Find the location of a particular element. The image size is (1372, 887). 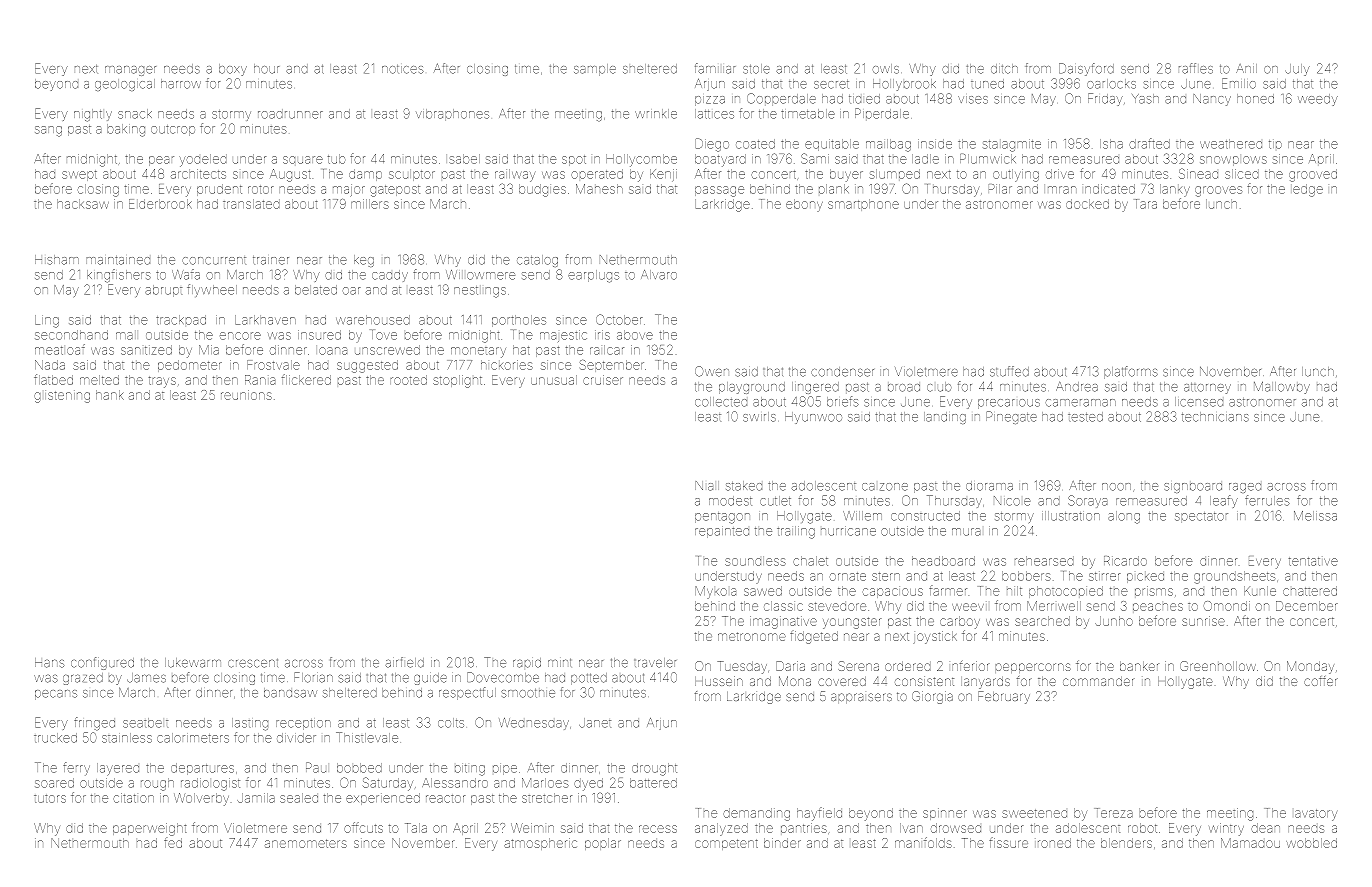

kingfishers is located at coordinates (119, 276).
